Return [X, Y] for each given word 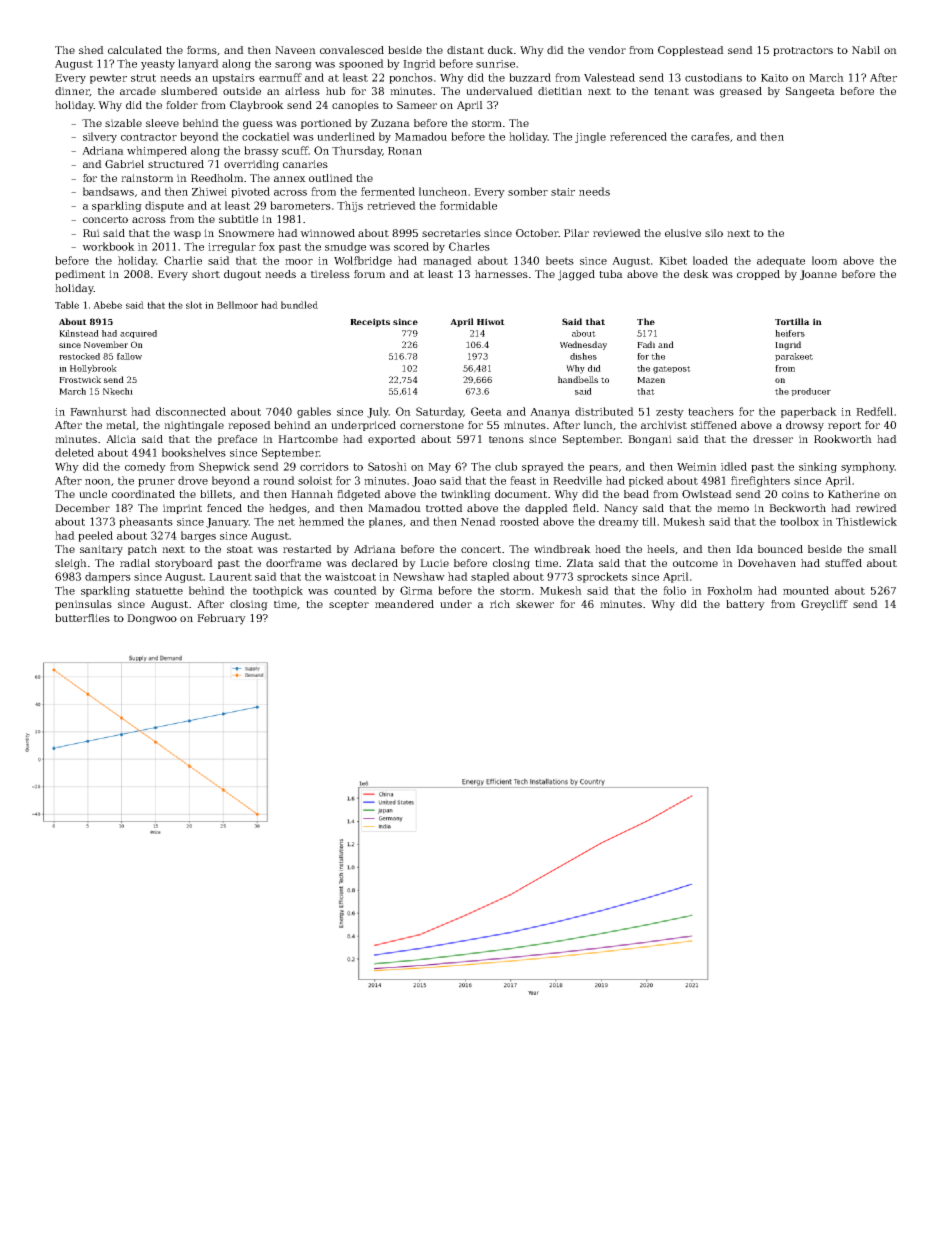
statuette [159, 591]
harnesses [501, 274]
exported [392, 440]
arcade [138, 91]
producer [811, 392]
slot [194, 305]
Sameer [417, 105]
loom [824, 260]
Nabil [866, 50]
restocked [79, 356]
